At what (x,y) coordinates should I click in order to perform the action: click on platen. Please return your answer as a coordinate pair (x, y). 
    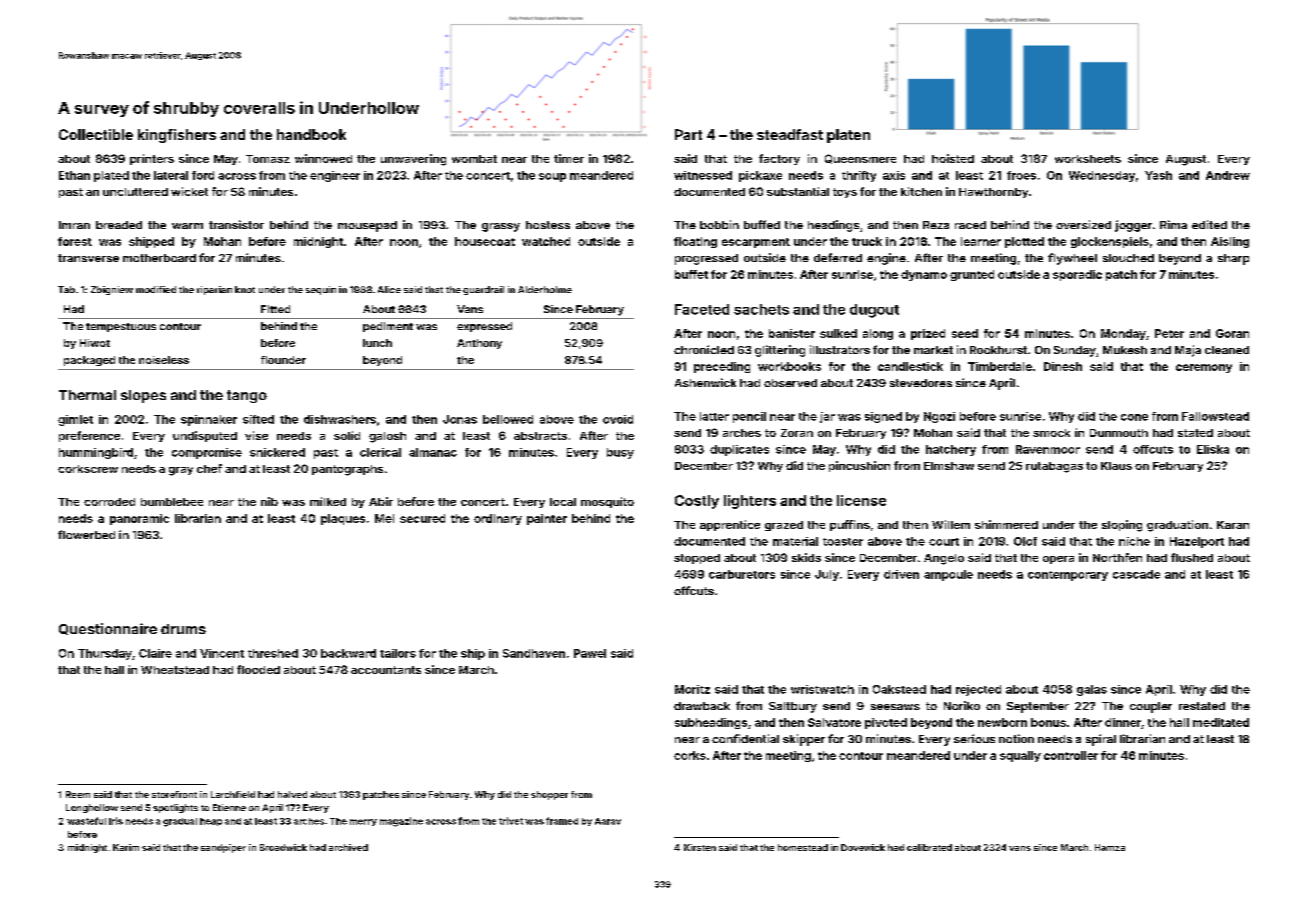
    Looking at the image, I should click on (848, 136).
